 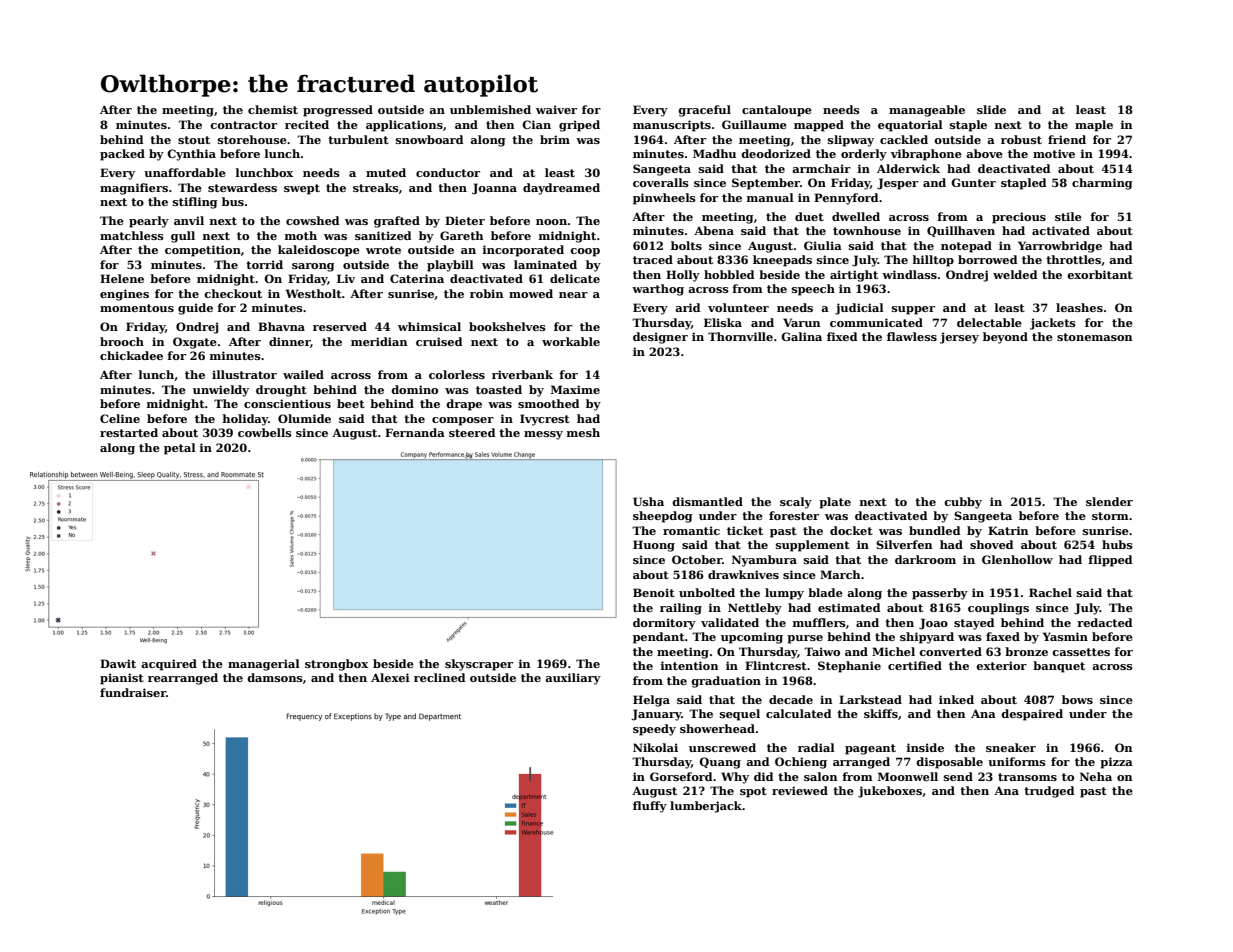 I want to click on motive, so click(x=1054, y=153).
